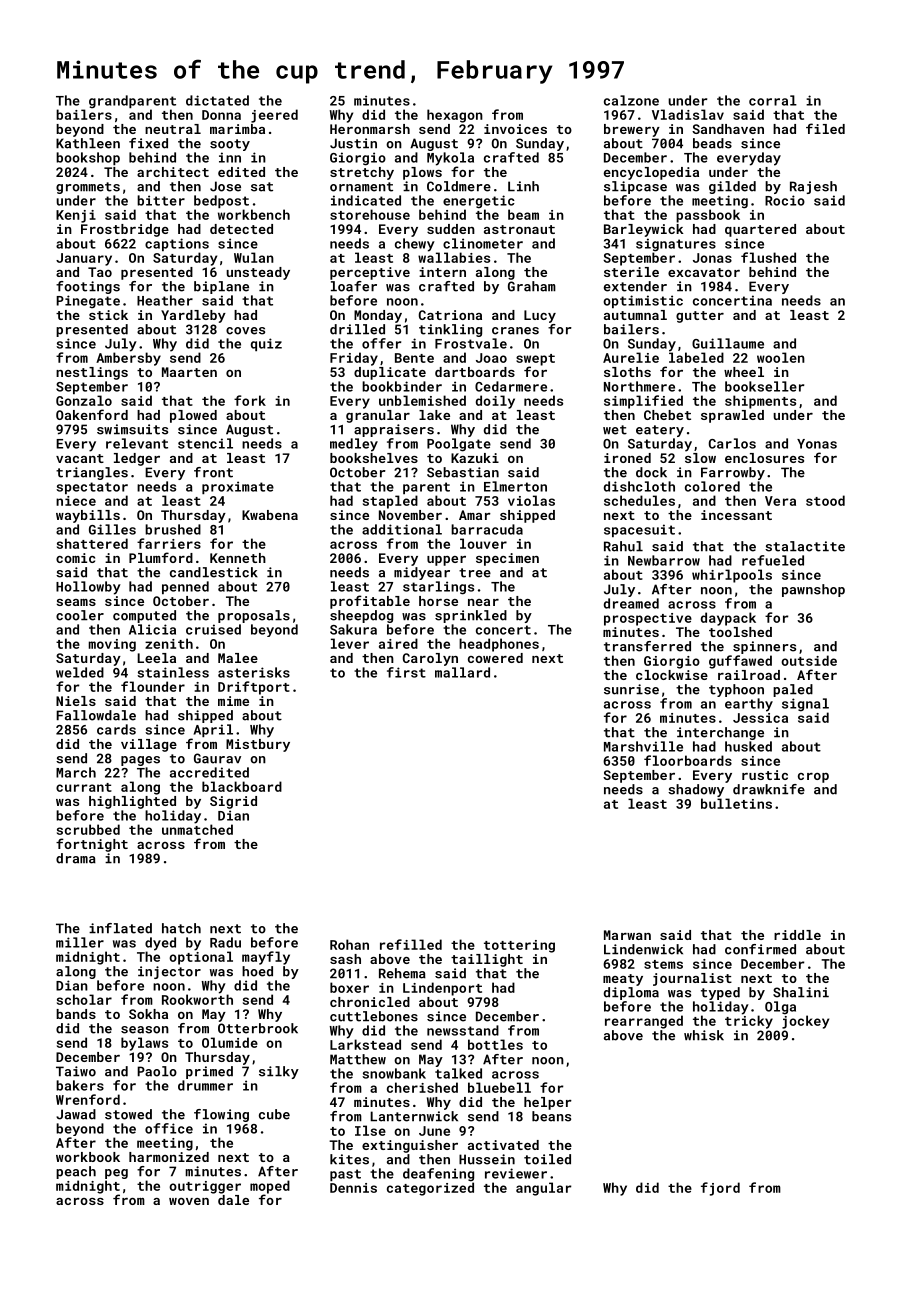  Describe the element at coordinates (728, 343) in the page. I see `Guillaume` at that location.
